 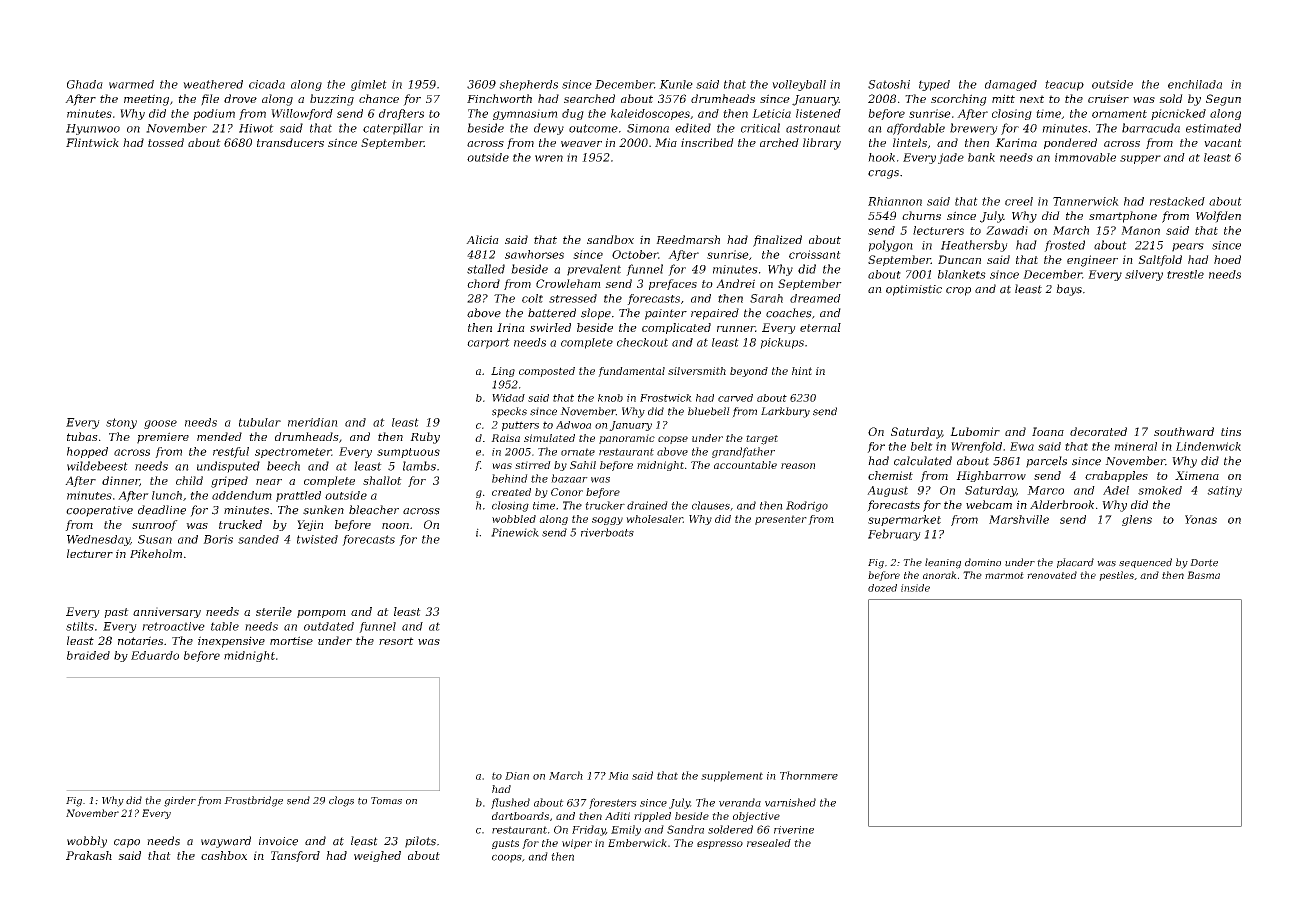 I want to click on mortise, so click(x=291, y=640).
